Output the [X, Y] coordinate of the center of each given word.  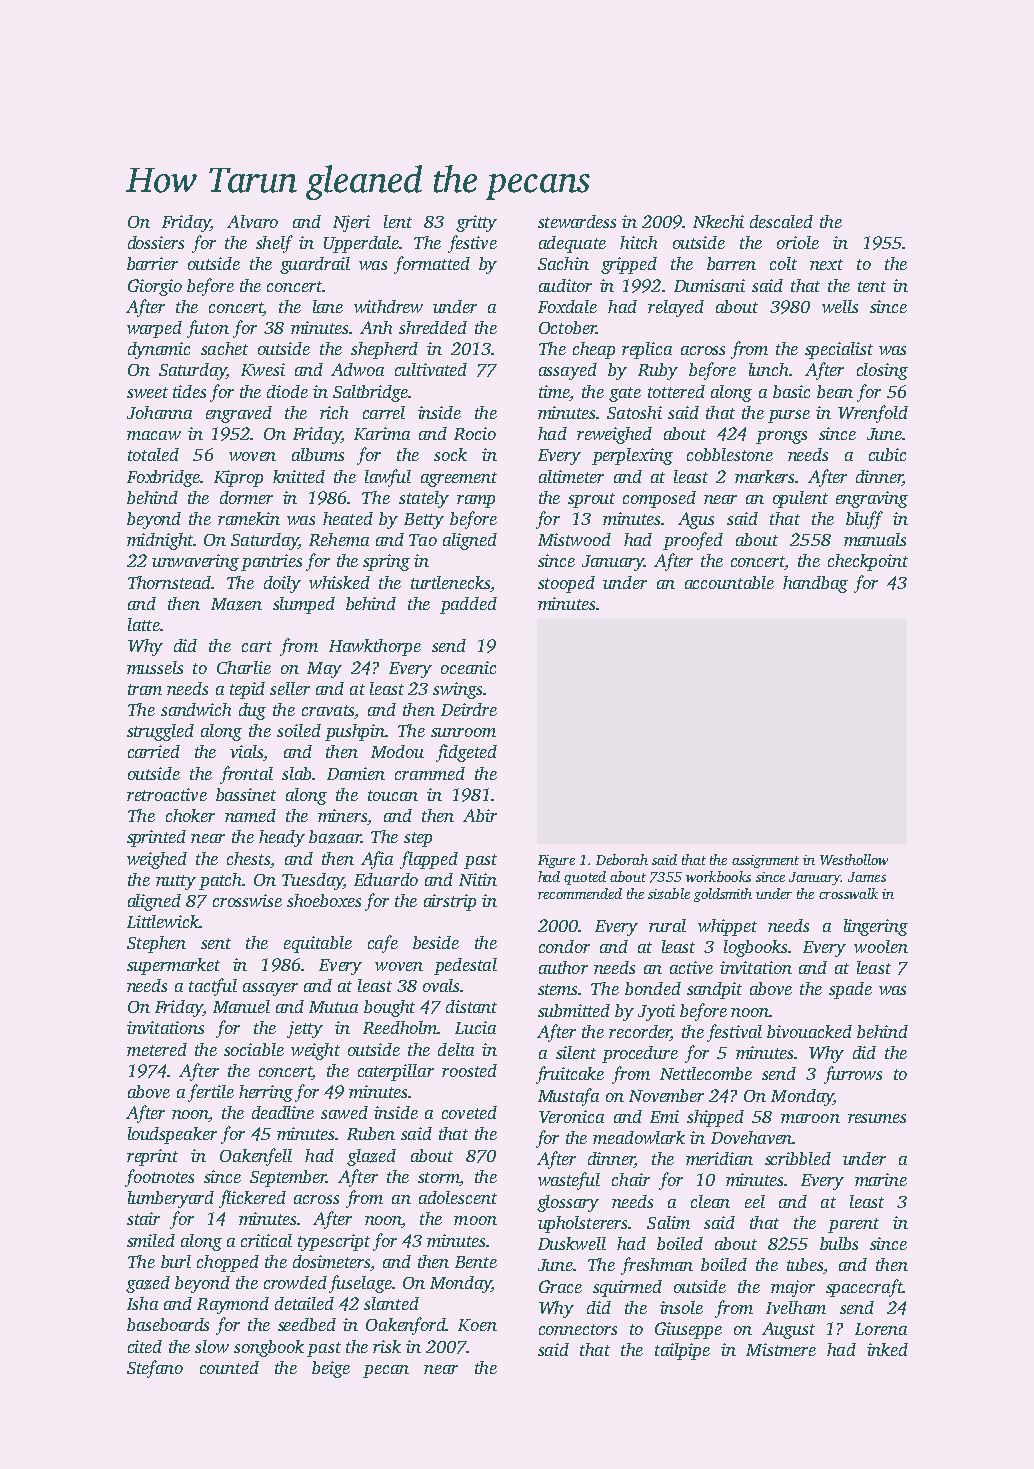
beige [331, 1369]
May [324, 670]
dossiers [156, 242]
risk [387, 1346]
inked [887, 1349]
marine [881, 1179]
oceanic [468, 667]
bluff [864, 520]
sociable [254, 1049]
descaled [781, 221]
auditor [565, 285]
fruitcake [570, 1075]
